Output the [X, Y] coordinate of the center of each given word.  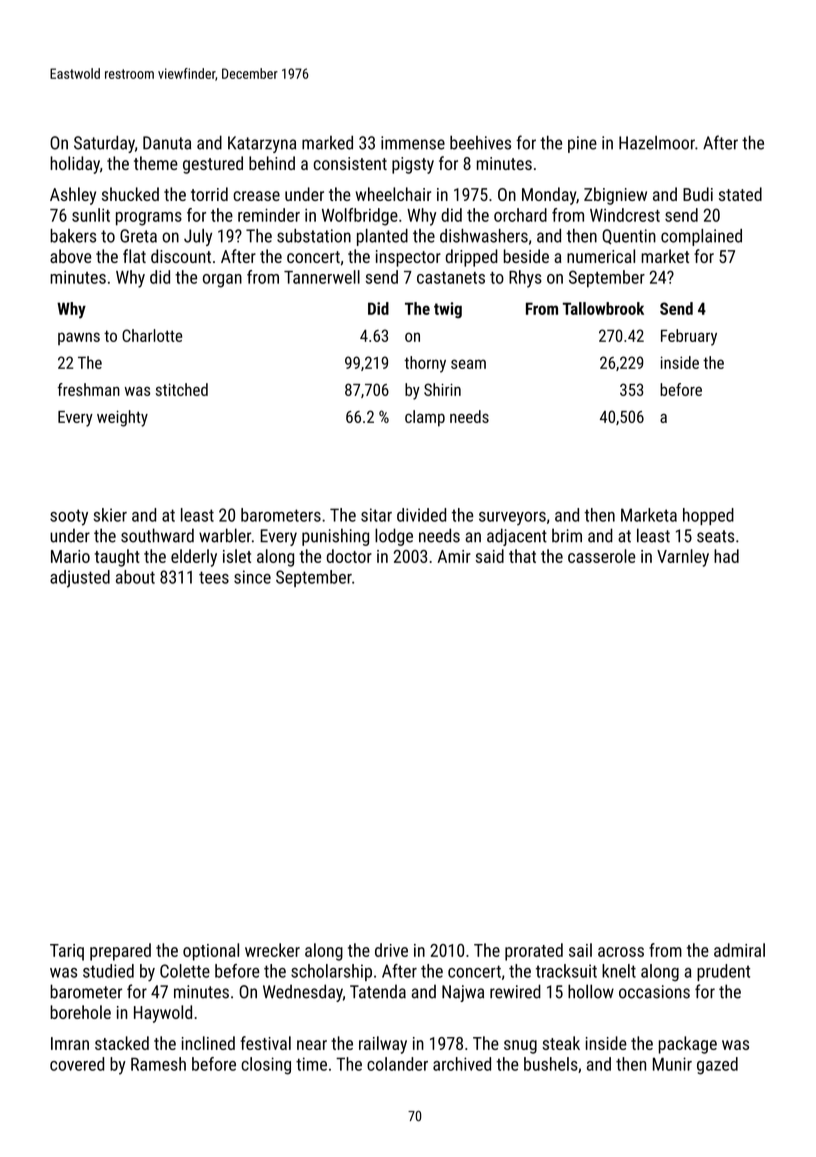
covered [77, 1064]
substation [314, 236]
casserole [602, 556]
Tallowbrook [603, 308]
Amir [454, 556]
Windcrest [625, 215]
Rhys [525, 279]
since [252, 577]
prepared [120, 952]
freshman [89, 389]
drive [391, 950]
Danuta [167, 143]
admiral [739, 950]
